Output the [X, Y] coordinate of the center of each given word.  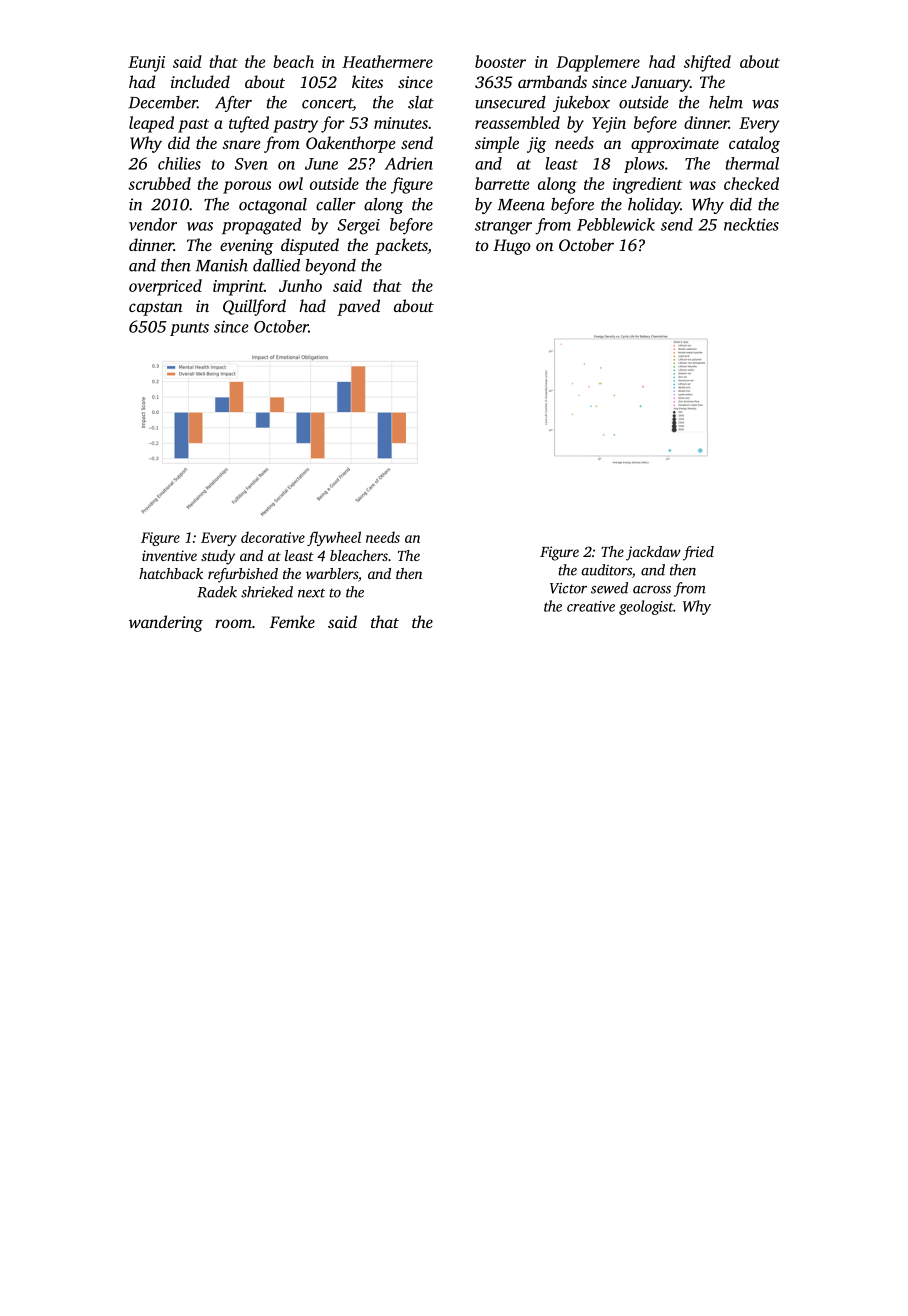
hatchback [171, 573]
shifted [707, 63]
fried [698, 553]
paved [358, 307]
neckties [751, 224]
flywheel [334, 538]
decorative [273, 537]
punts [189, 329]
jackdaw [653, 553]
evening [246, 247]
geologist [646, 607]
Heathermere [387, 61]
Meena [521, 205]
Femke [292, 621]
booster [500, 61]
